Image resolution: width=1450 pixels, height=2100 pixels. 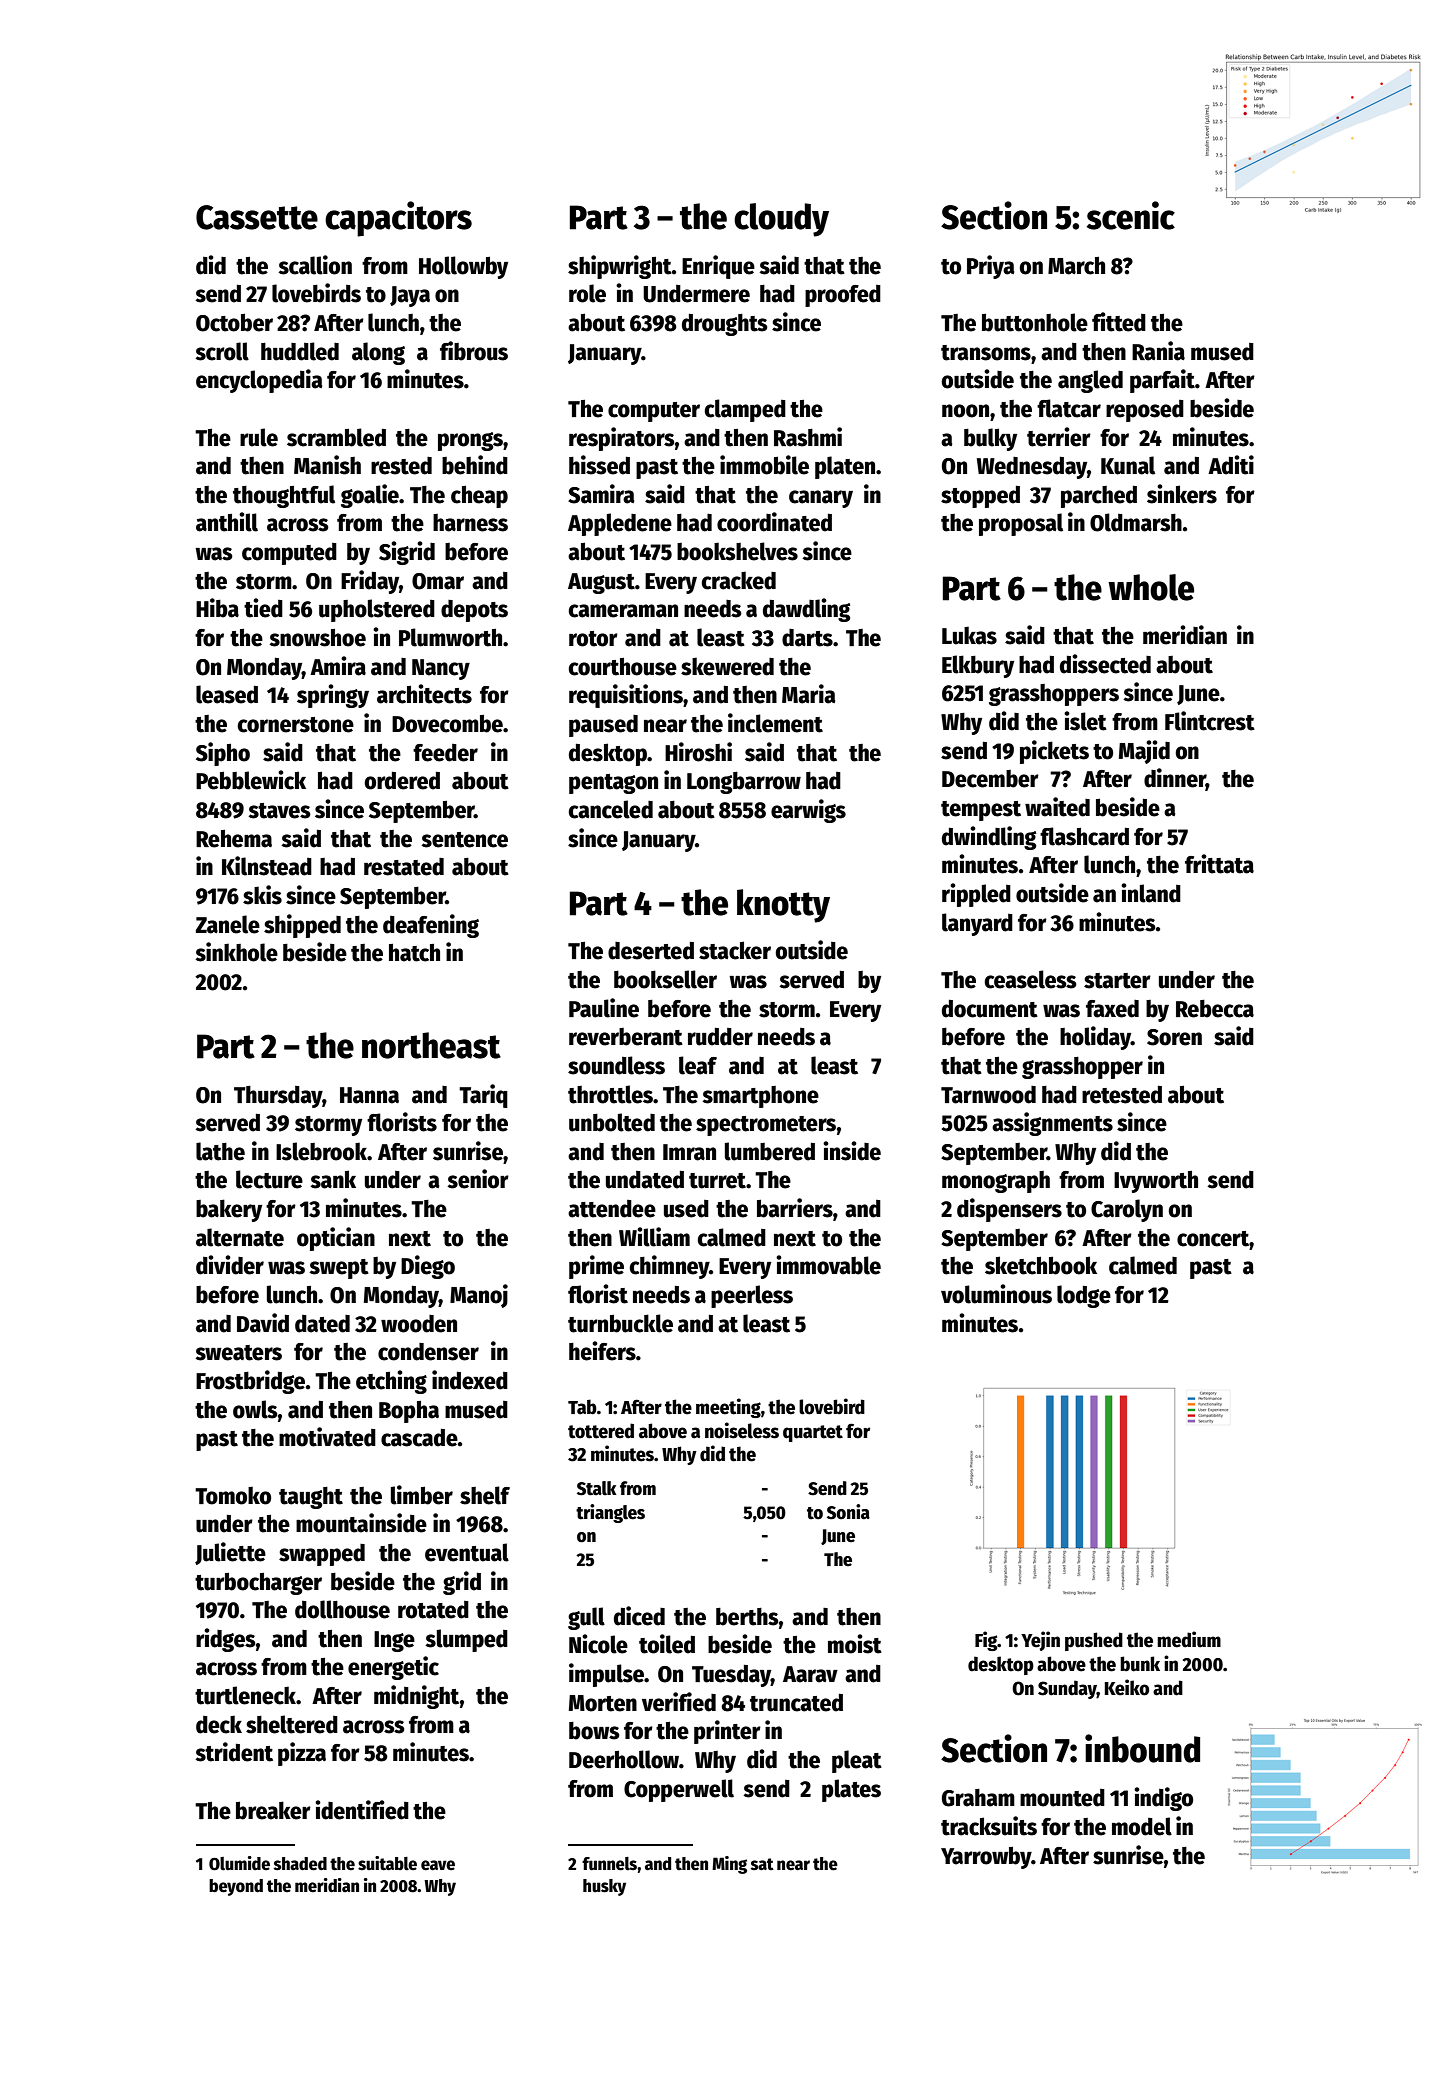 What do you see at coordinates (781, 220) in the image?
I see `cloudy` at bounding box center [781, 220].
